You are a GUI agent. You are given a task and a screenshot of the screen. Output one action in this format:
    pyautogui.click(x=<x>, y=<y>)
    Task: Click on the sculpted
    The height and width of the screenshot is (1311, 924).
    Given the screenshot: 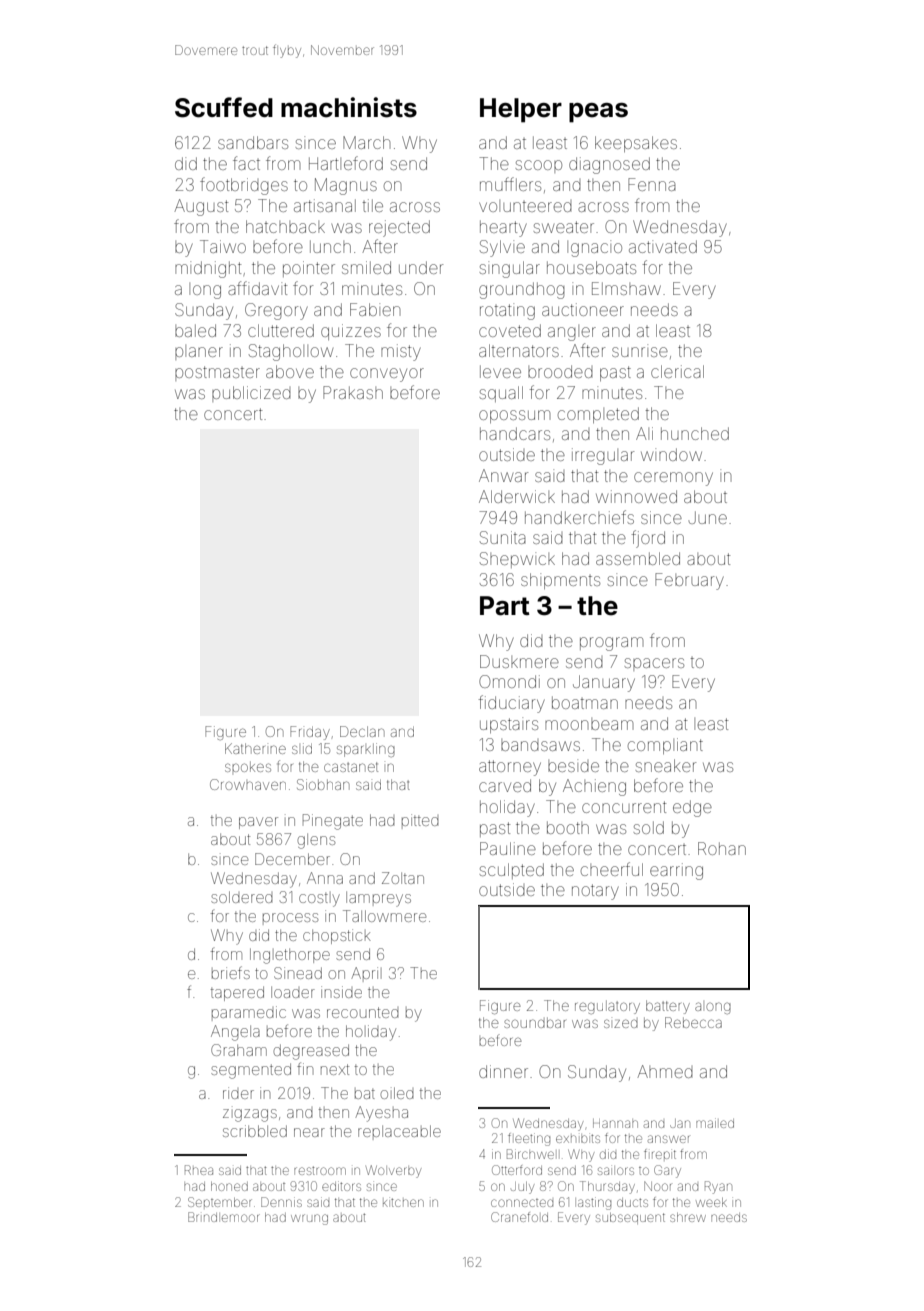 What is the action you would take?
    pyautogui.click(x=512, y=871)
